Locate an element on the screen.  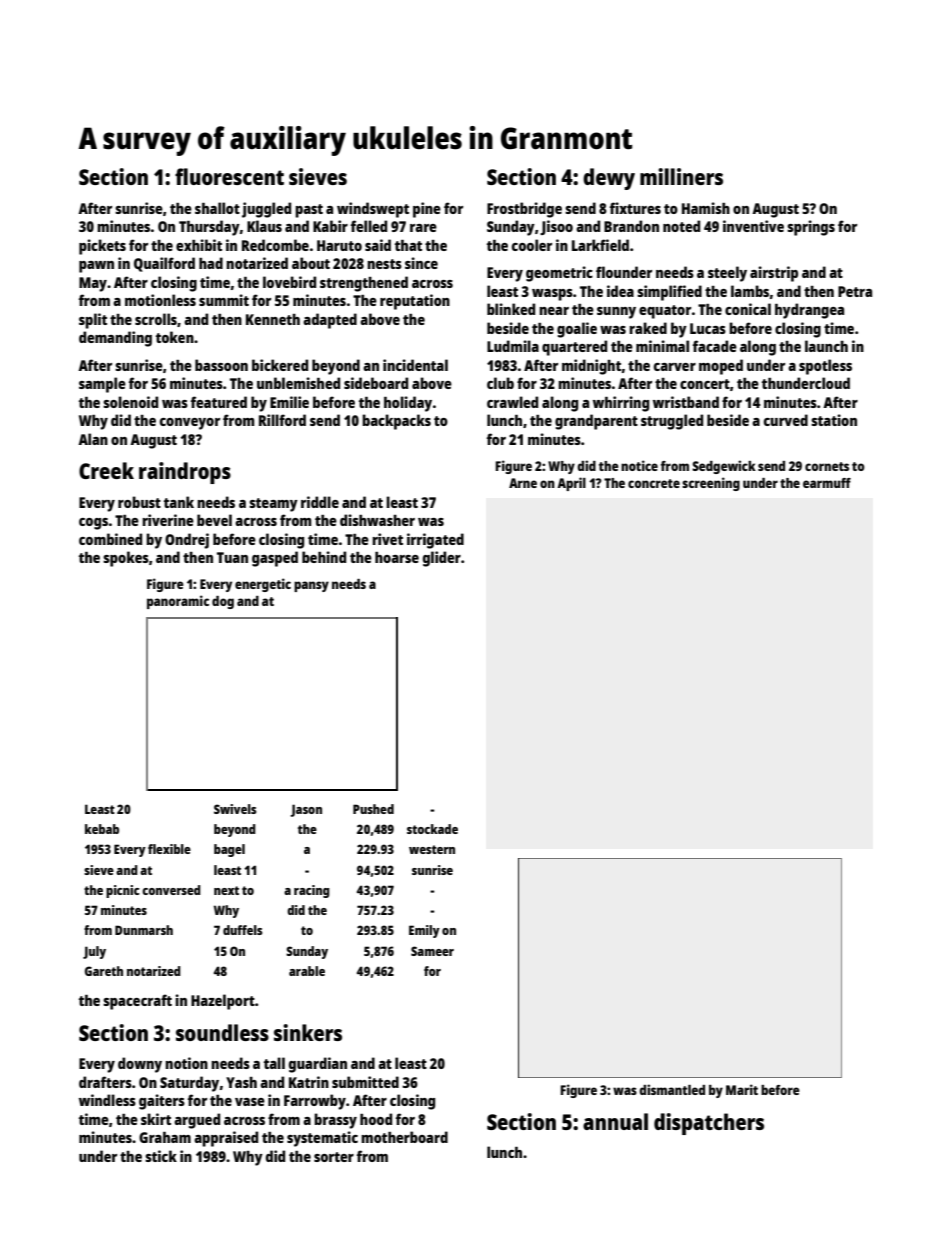
kebab is located at coordinates (102, 829).
